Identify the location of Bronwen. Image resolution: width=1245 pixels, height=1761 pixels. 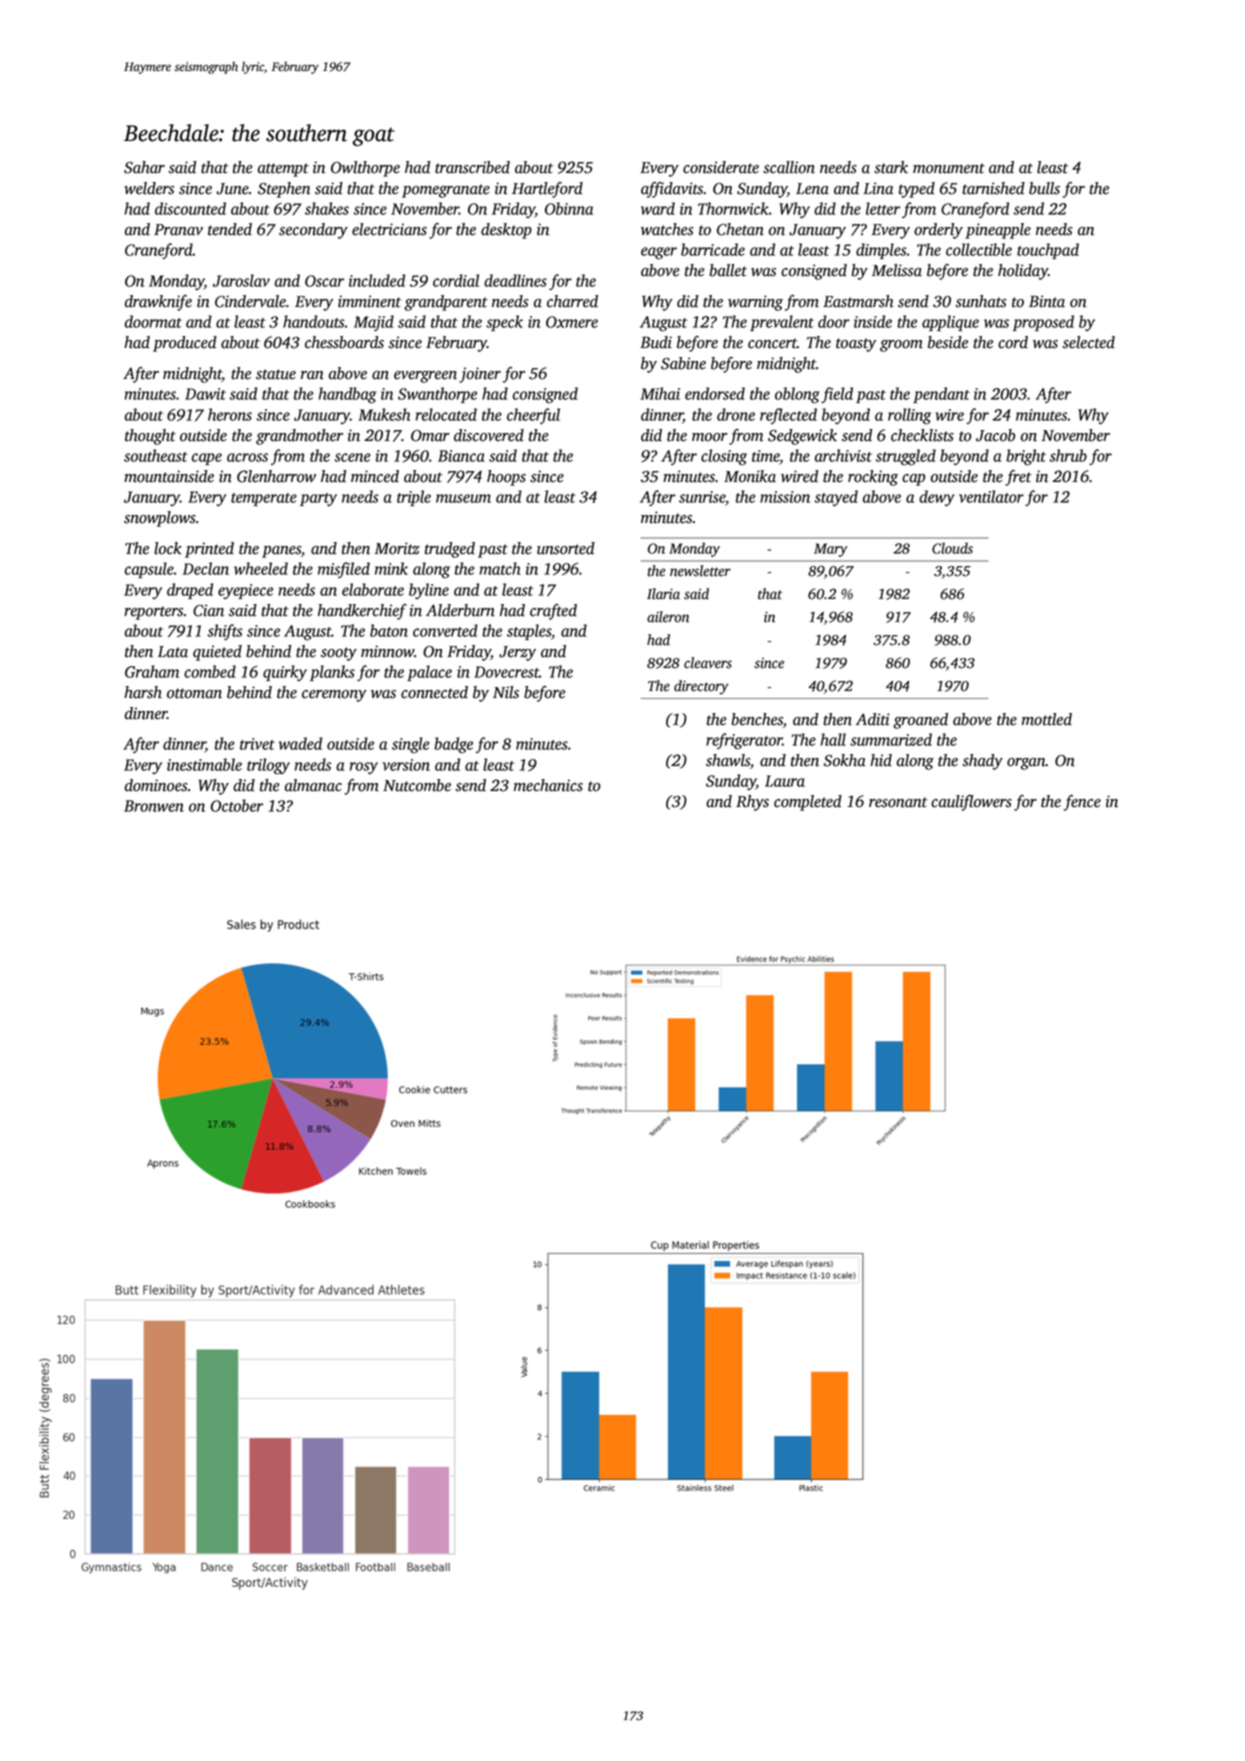
(154, 806).
